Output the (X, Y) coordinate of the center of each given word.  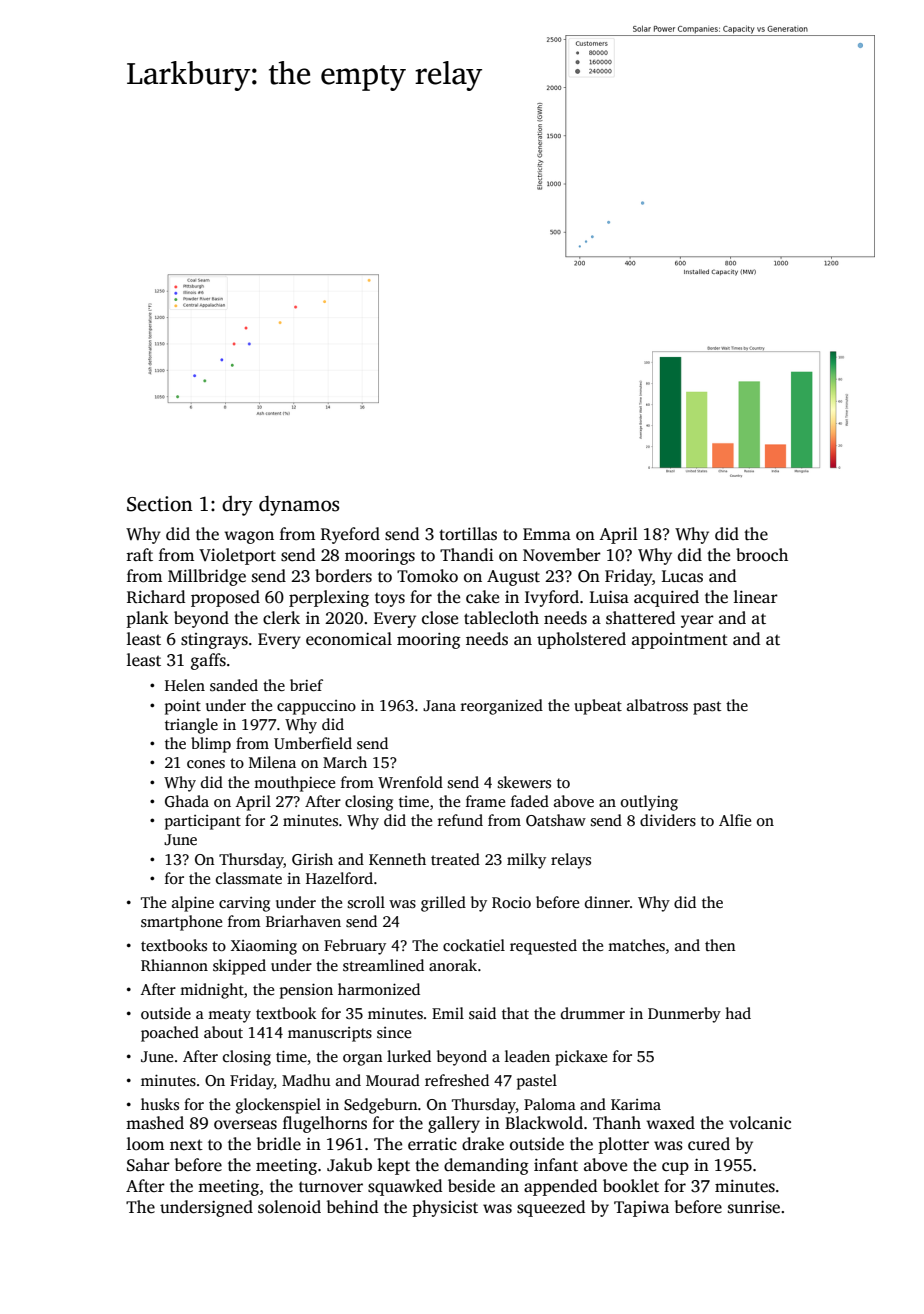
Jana (439, 705)
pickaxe (581, 1058)
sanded (234, 685)
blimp (211, 745)
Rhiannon (174, 965)
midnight (212, 991)
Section (160, 504)
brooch (762, 555)
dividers (668, 820)
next (186, 1144)
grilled (443, 904)
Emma (547, 534)
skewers (524, 782)
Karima (636, 1104)
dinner (607, 902)
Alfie (735, 820)
